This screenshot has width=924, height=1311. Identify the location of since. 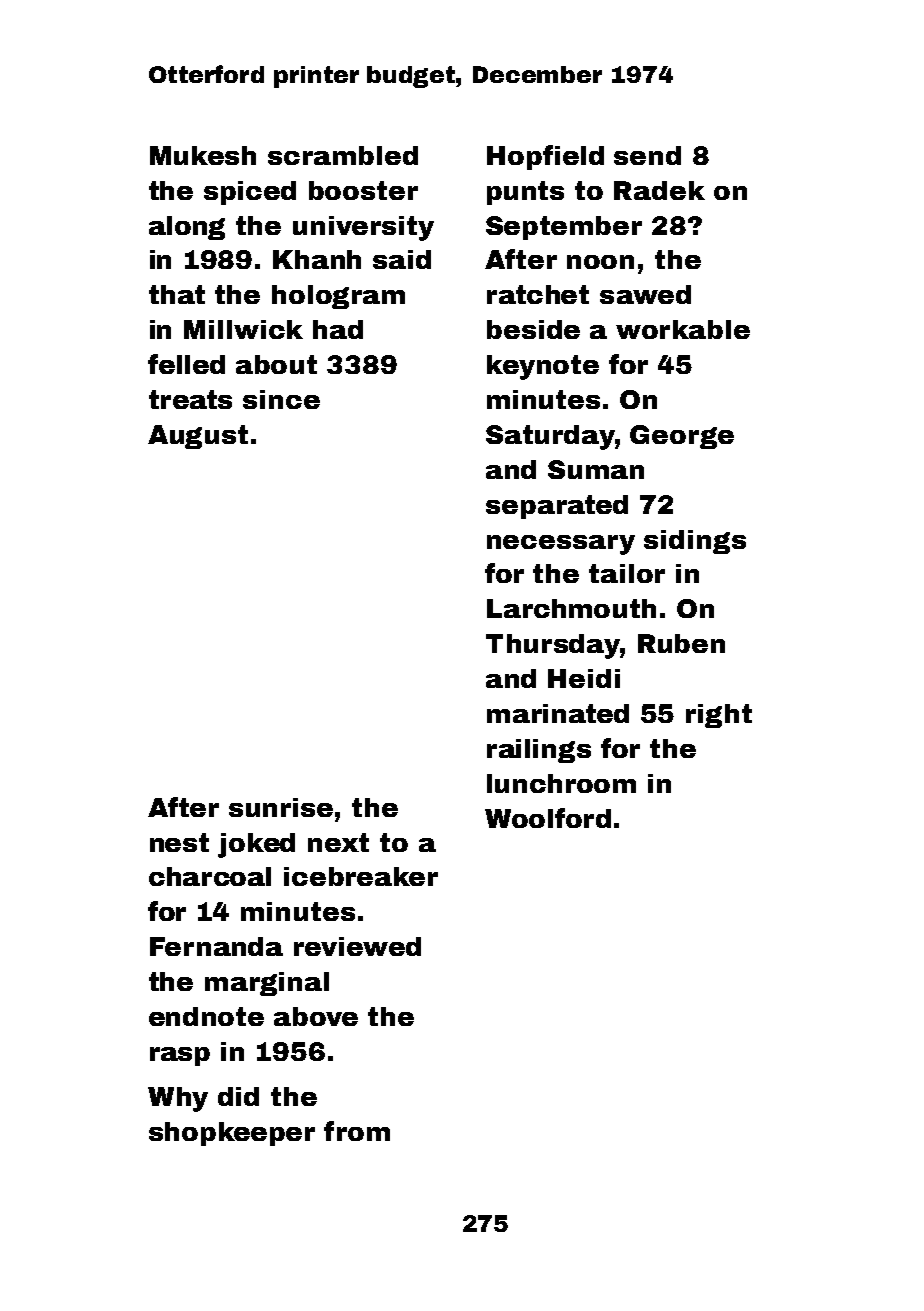
(281, 399).
